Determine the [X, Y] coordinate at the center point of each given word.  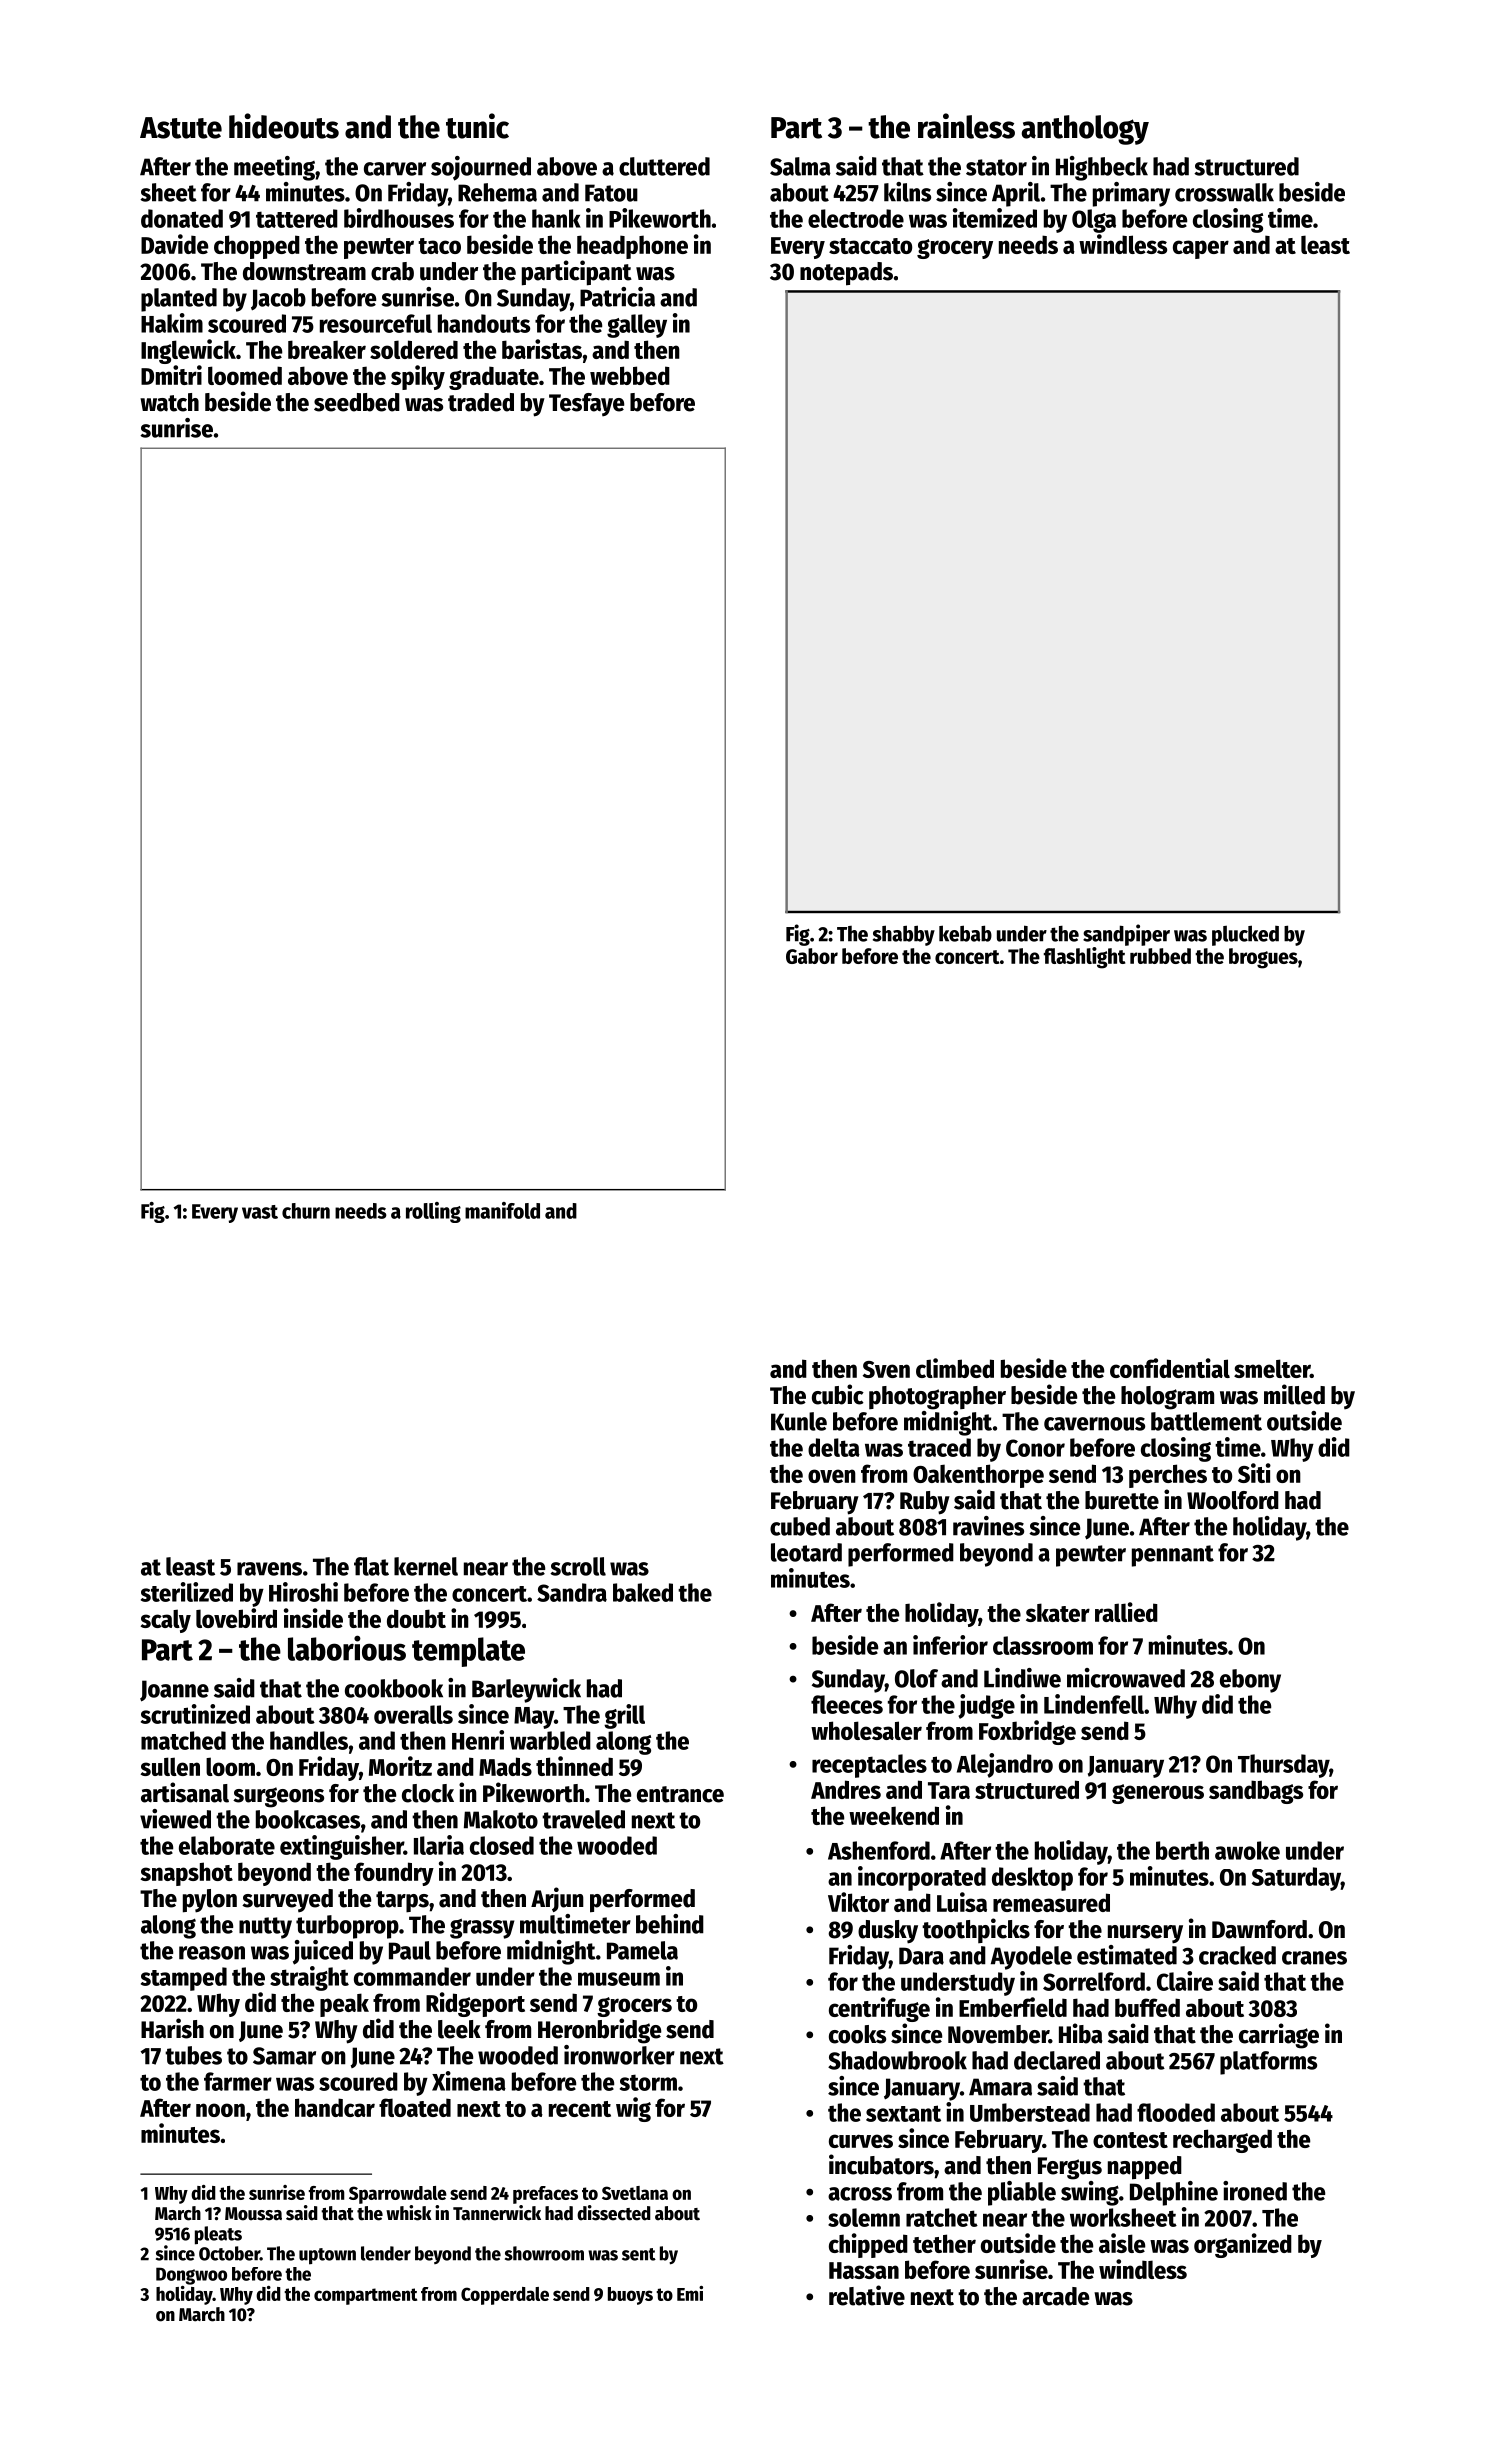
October [229, 2253]
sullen [170, 1766]
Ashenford [879, 1850]
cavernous [1094, 1424]
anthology [1085, 130]
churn [306, 1211]
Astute [181, 128]
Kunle [799, 1421]
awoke [1247, 1850]
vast [260, 1212]
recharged [1222, 2141]
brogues [1263, 958]
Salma [800, 166]
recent [580, 2109]
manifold [502, 1210]
